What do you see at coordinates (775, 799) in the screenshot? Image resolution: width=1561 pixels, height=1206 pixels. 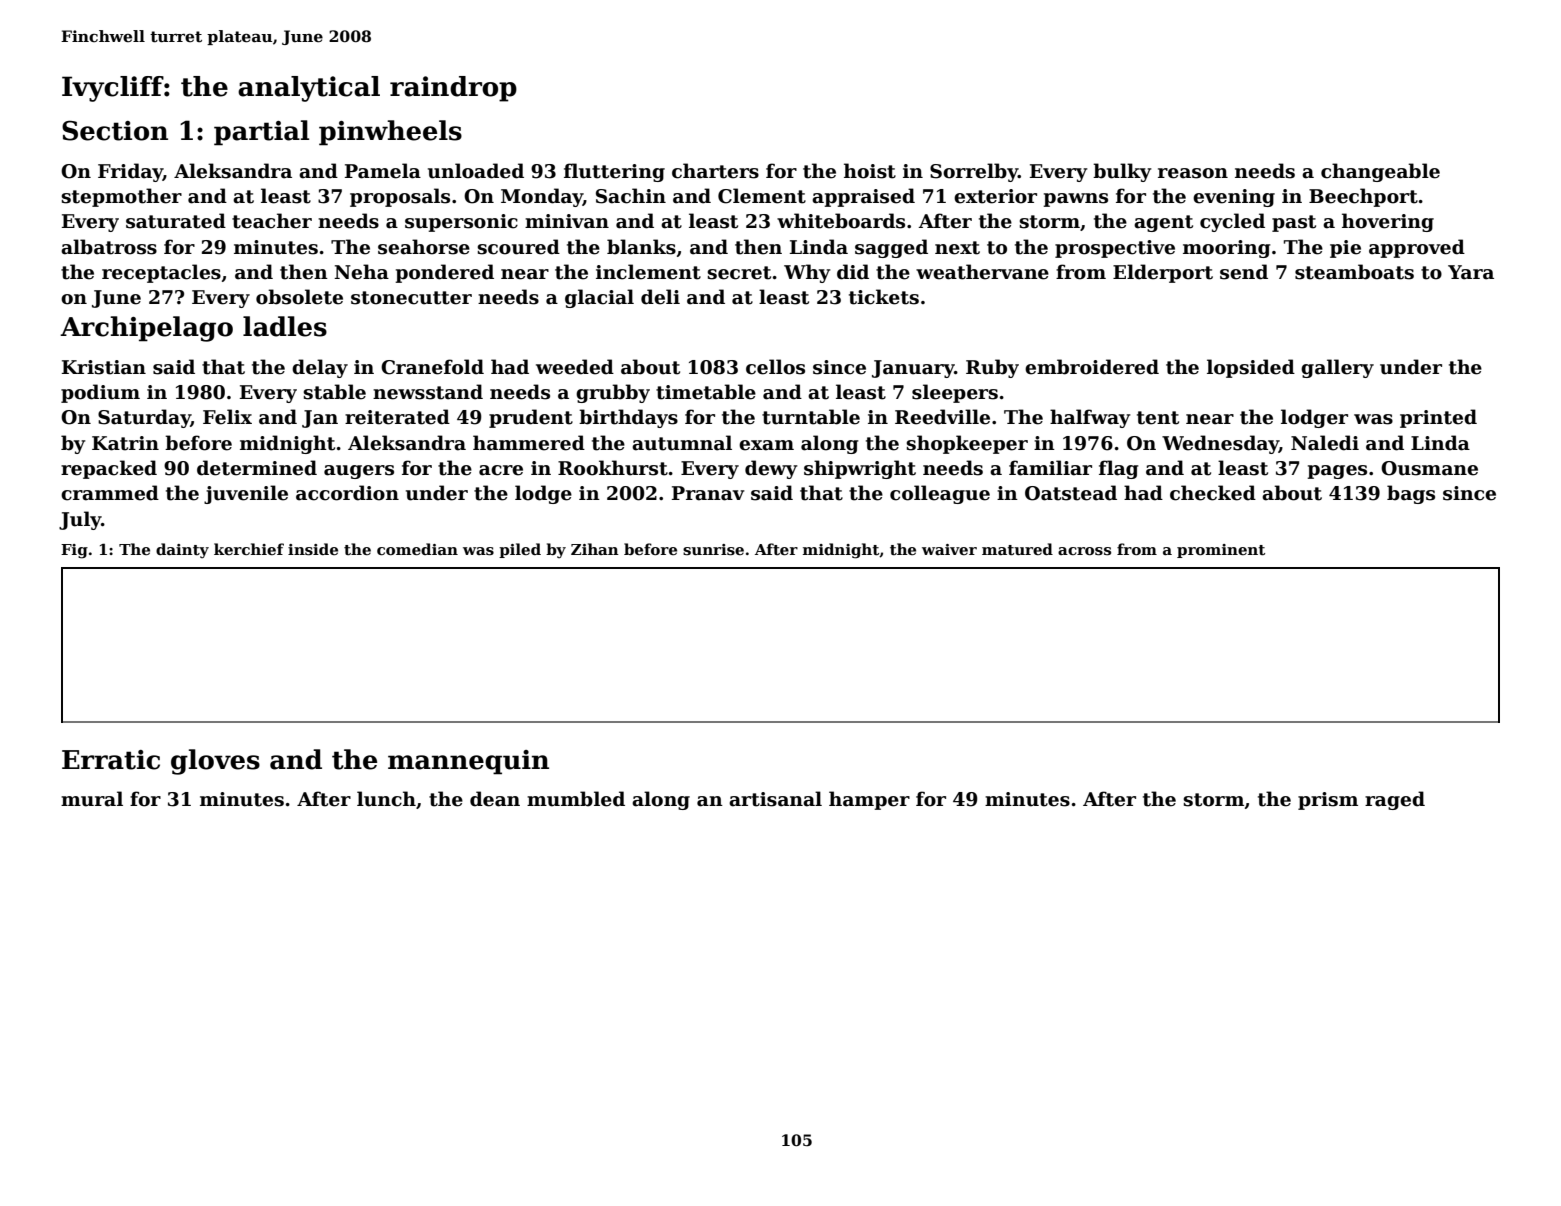 I see `artisanal` at bounding box center [775, 799].
